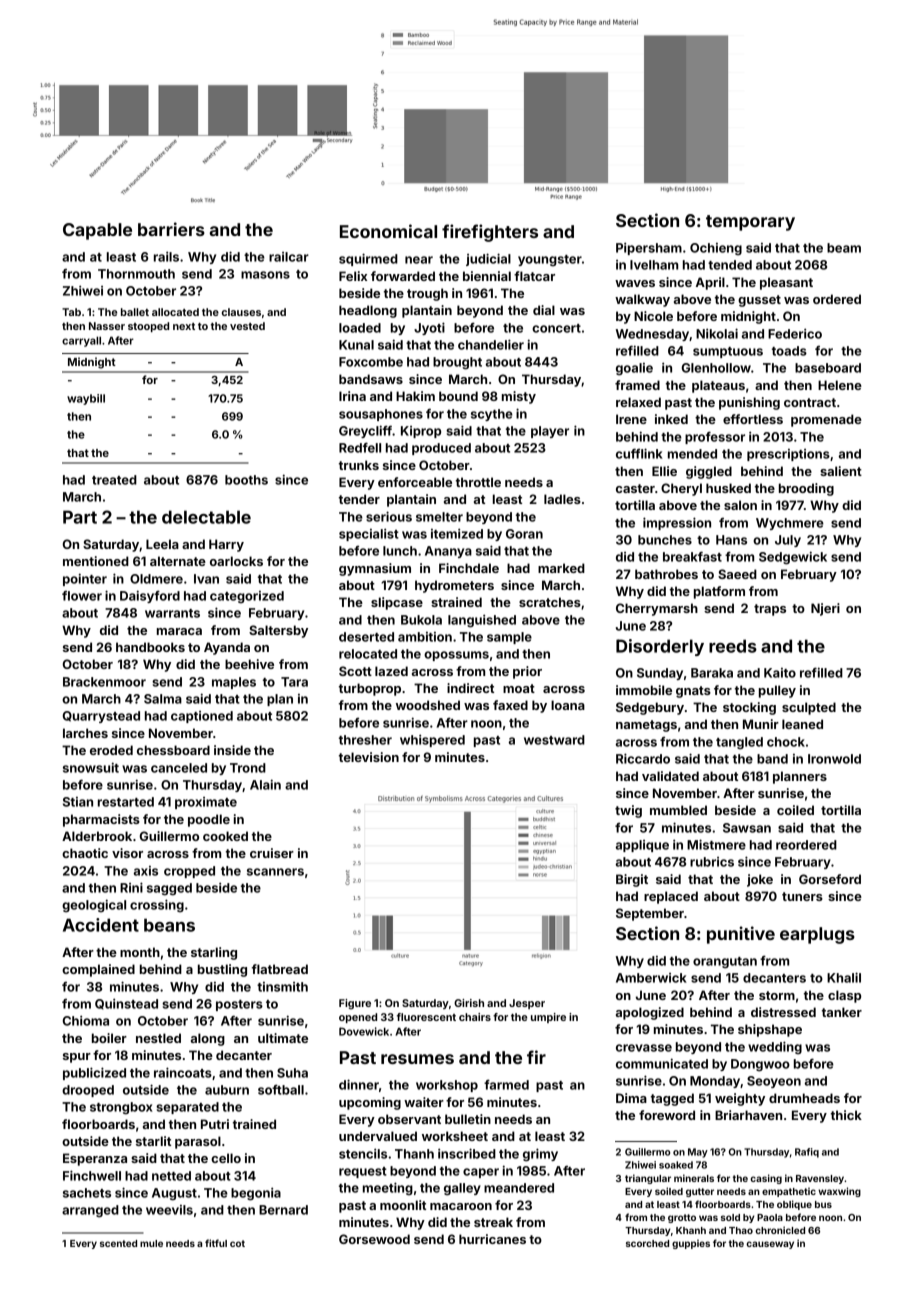  Describe the element at coordinates (490, 233) in the screenshot. I see `firefighters` at that location.
